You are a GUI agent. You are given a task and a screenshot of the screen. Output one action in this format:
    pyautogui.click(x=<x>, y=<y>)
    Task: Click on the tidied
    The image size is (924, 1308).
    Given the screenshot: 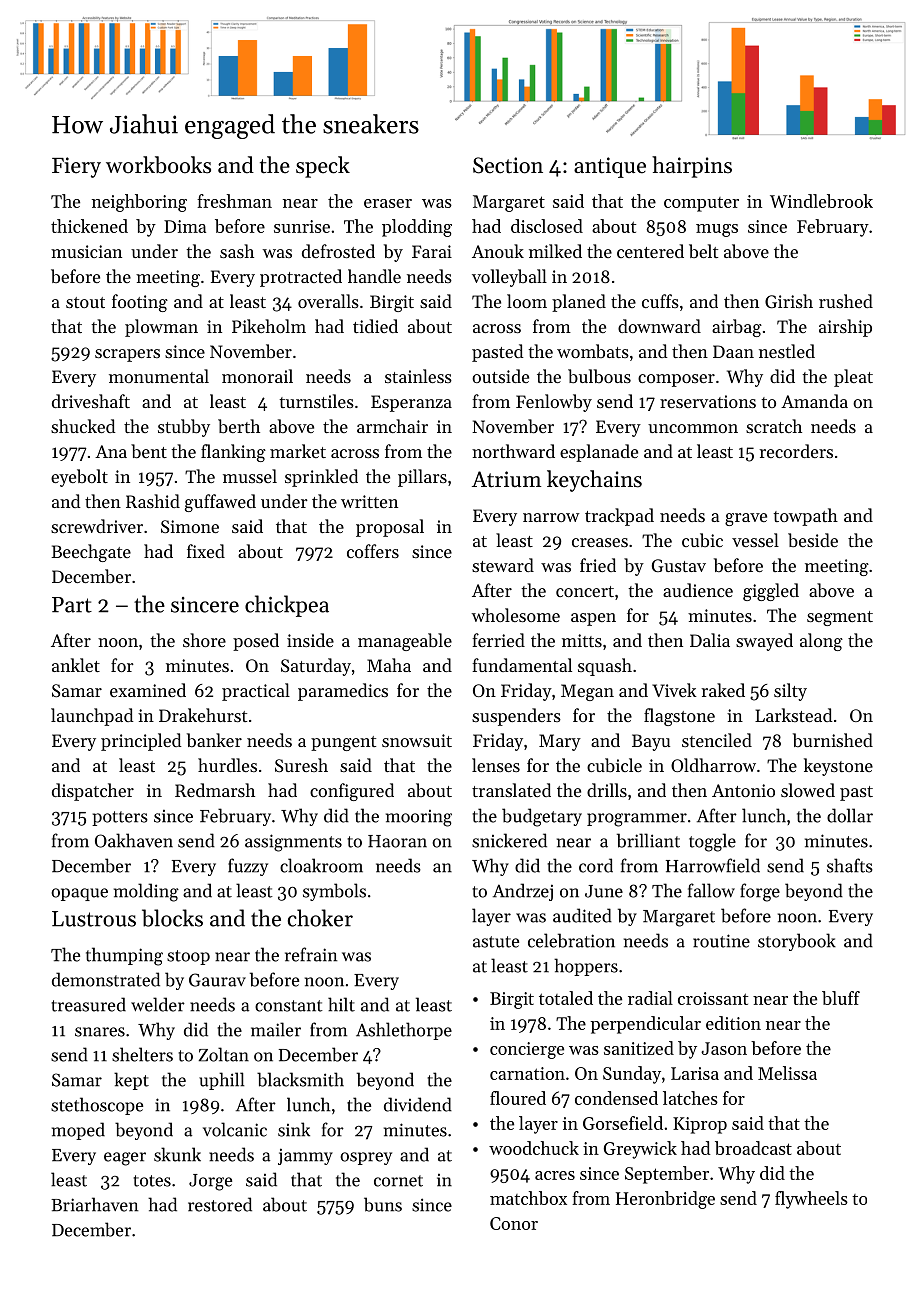 What is the action you would take?
    pyautogui.click(x=375, y=326)
